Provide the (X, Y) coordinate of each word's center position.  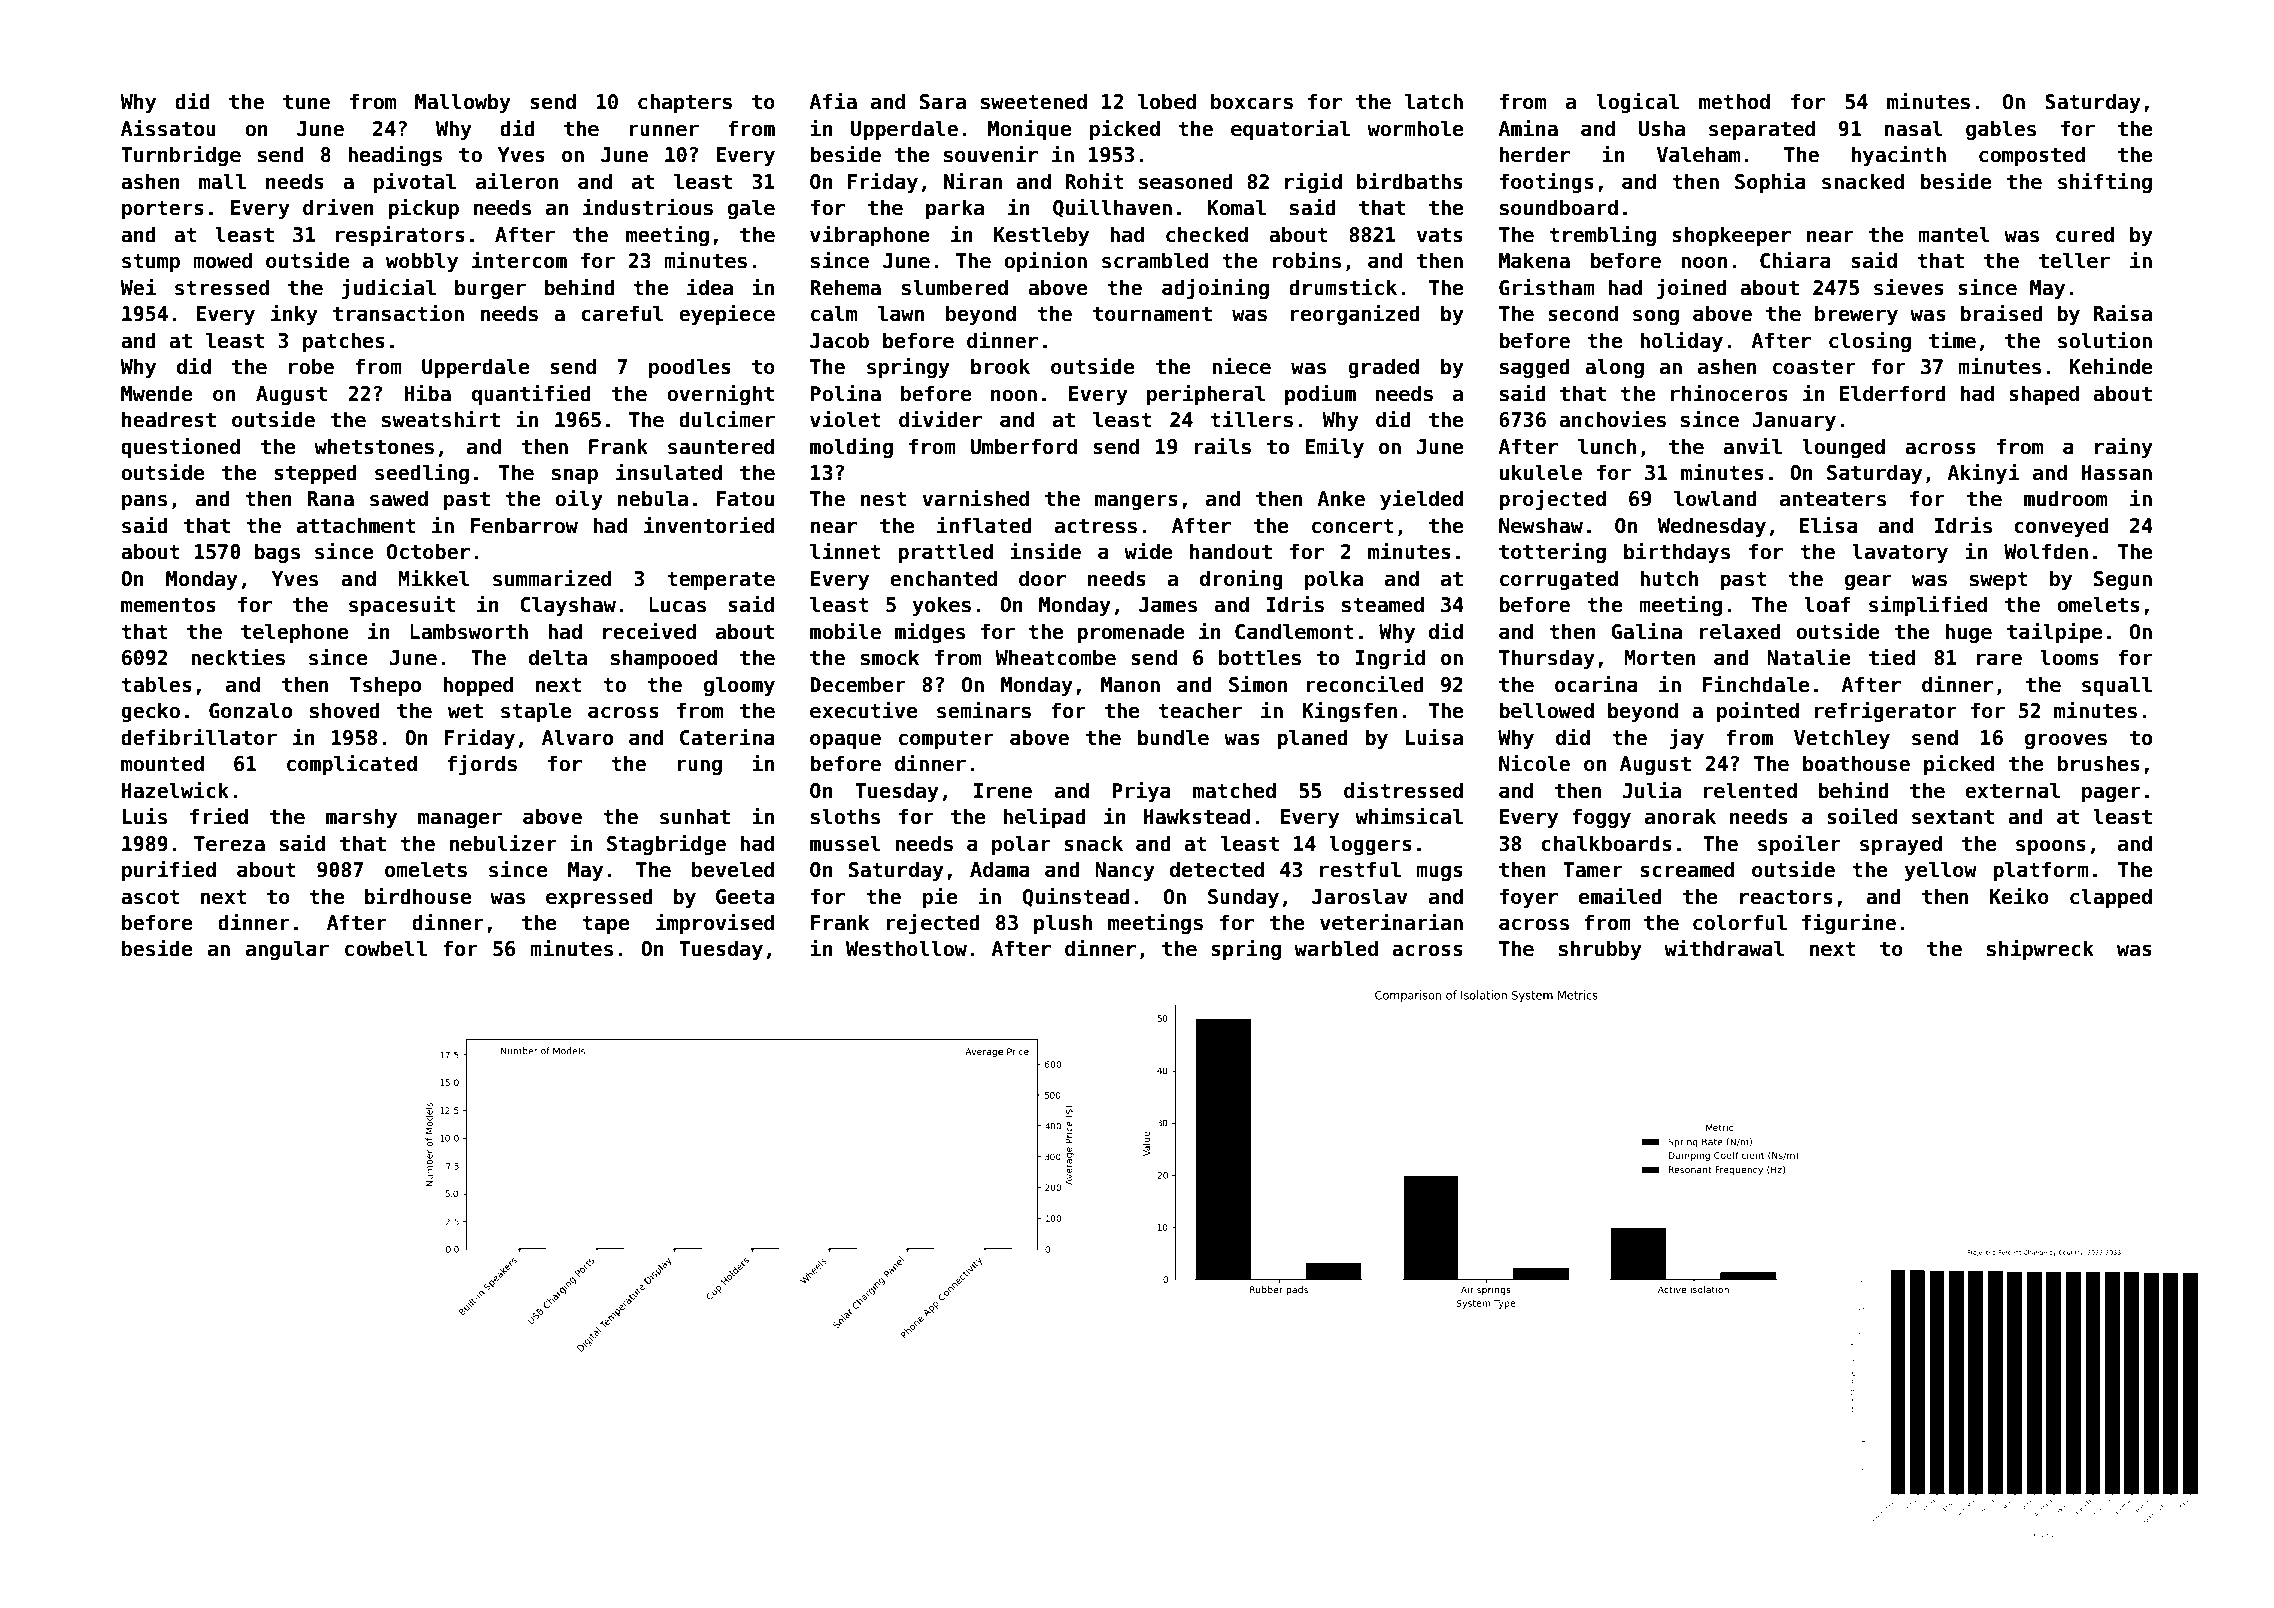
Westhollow (906, 948)
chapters (685, 103)
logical (1637, 102)
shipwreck (2040, 949)
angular (287, 950)
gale (751, 209)
